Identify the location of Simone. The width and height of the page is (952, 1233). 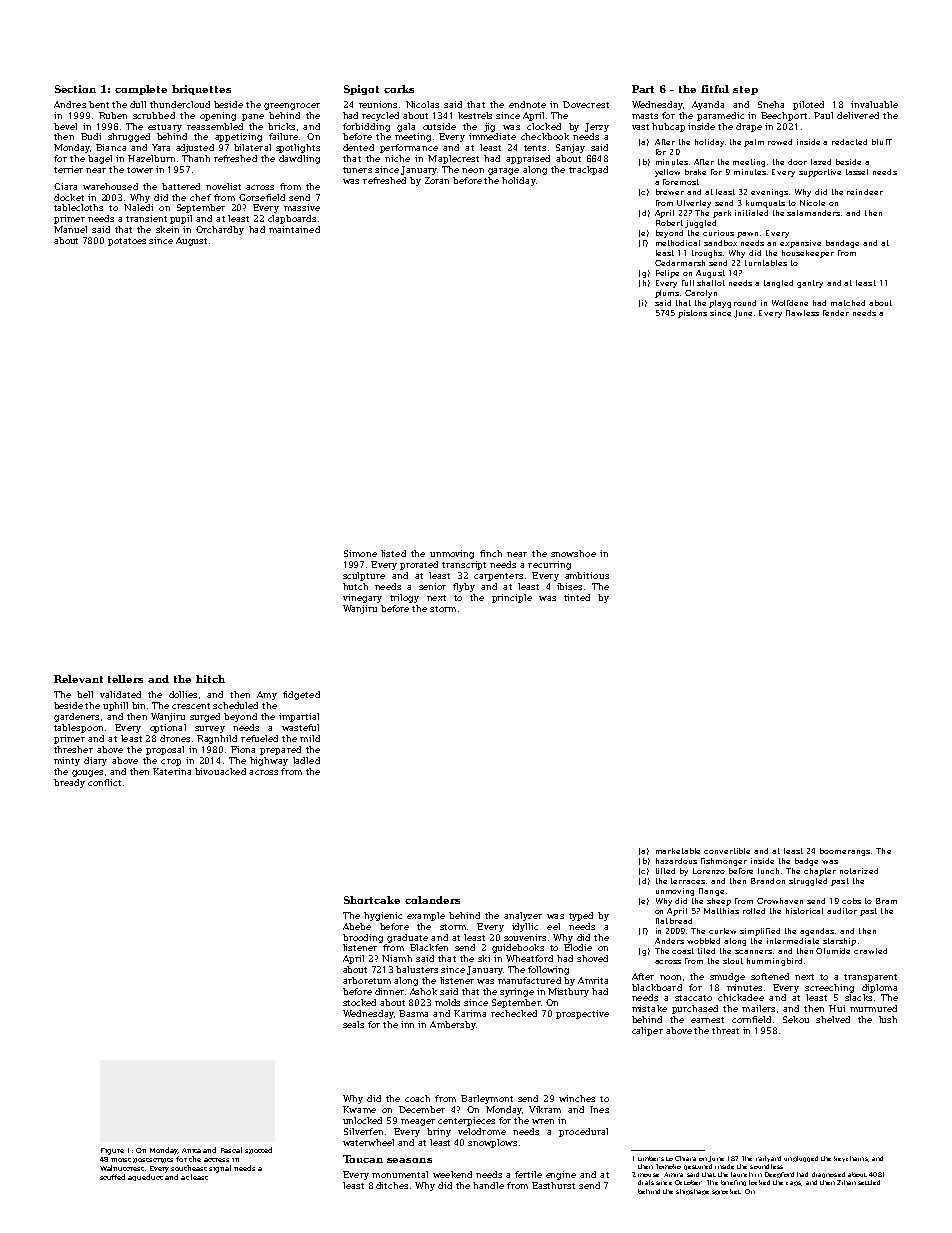
(360, 553).
